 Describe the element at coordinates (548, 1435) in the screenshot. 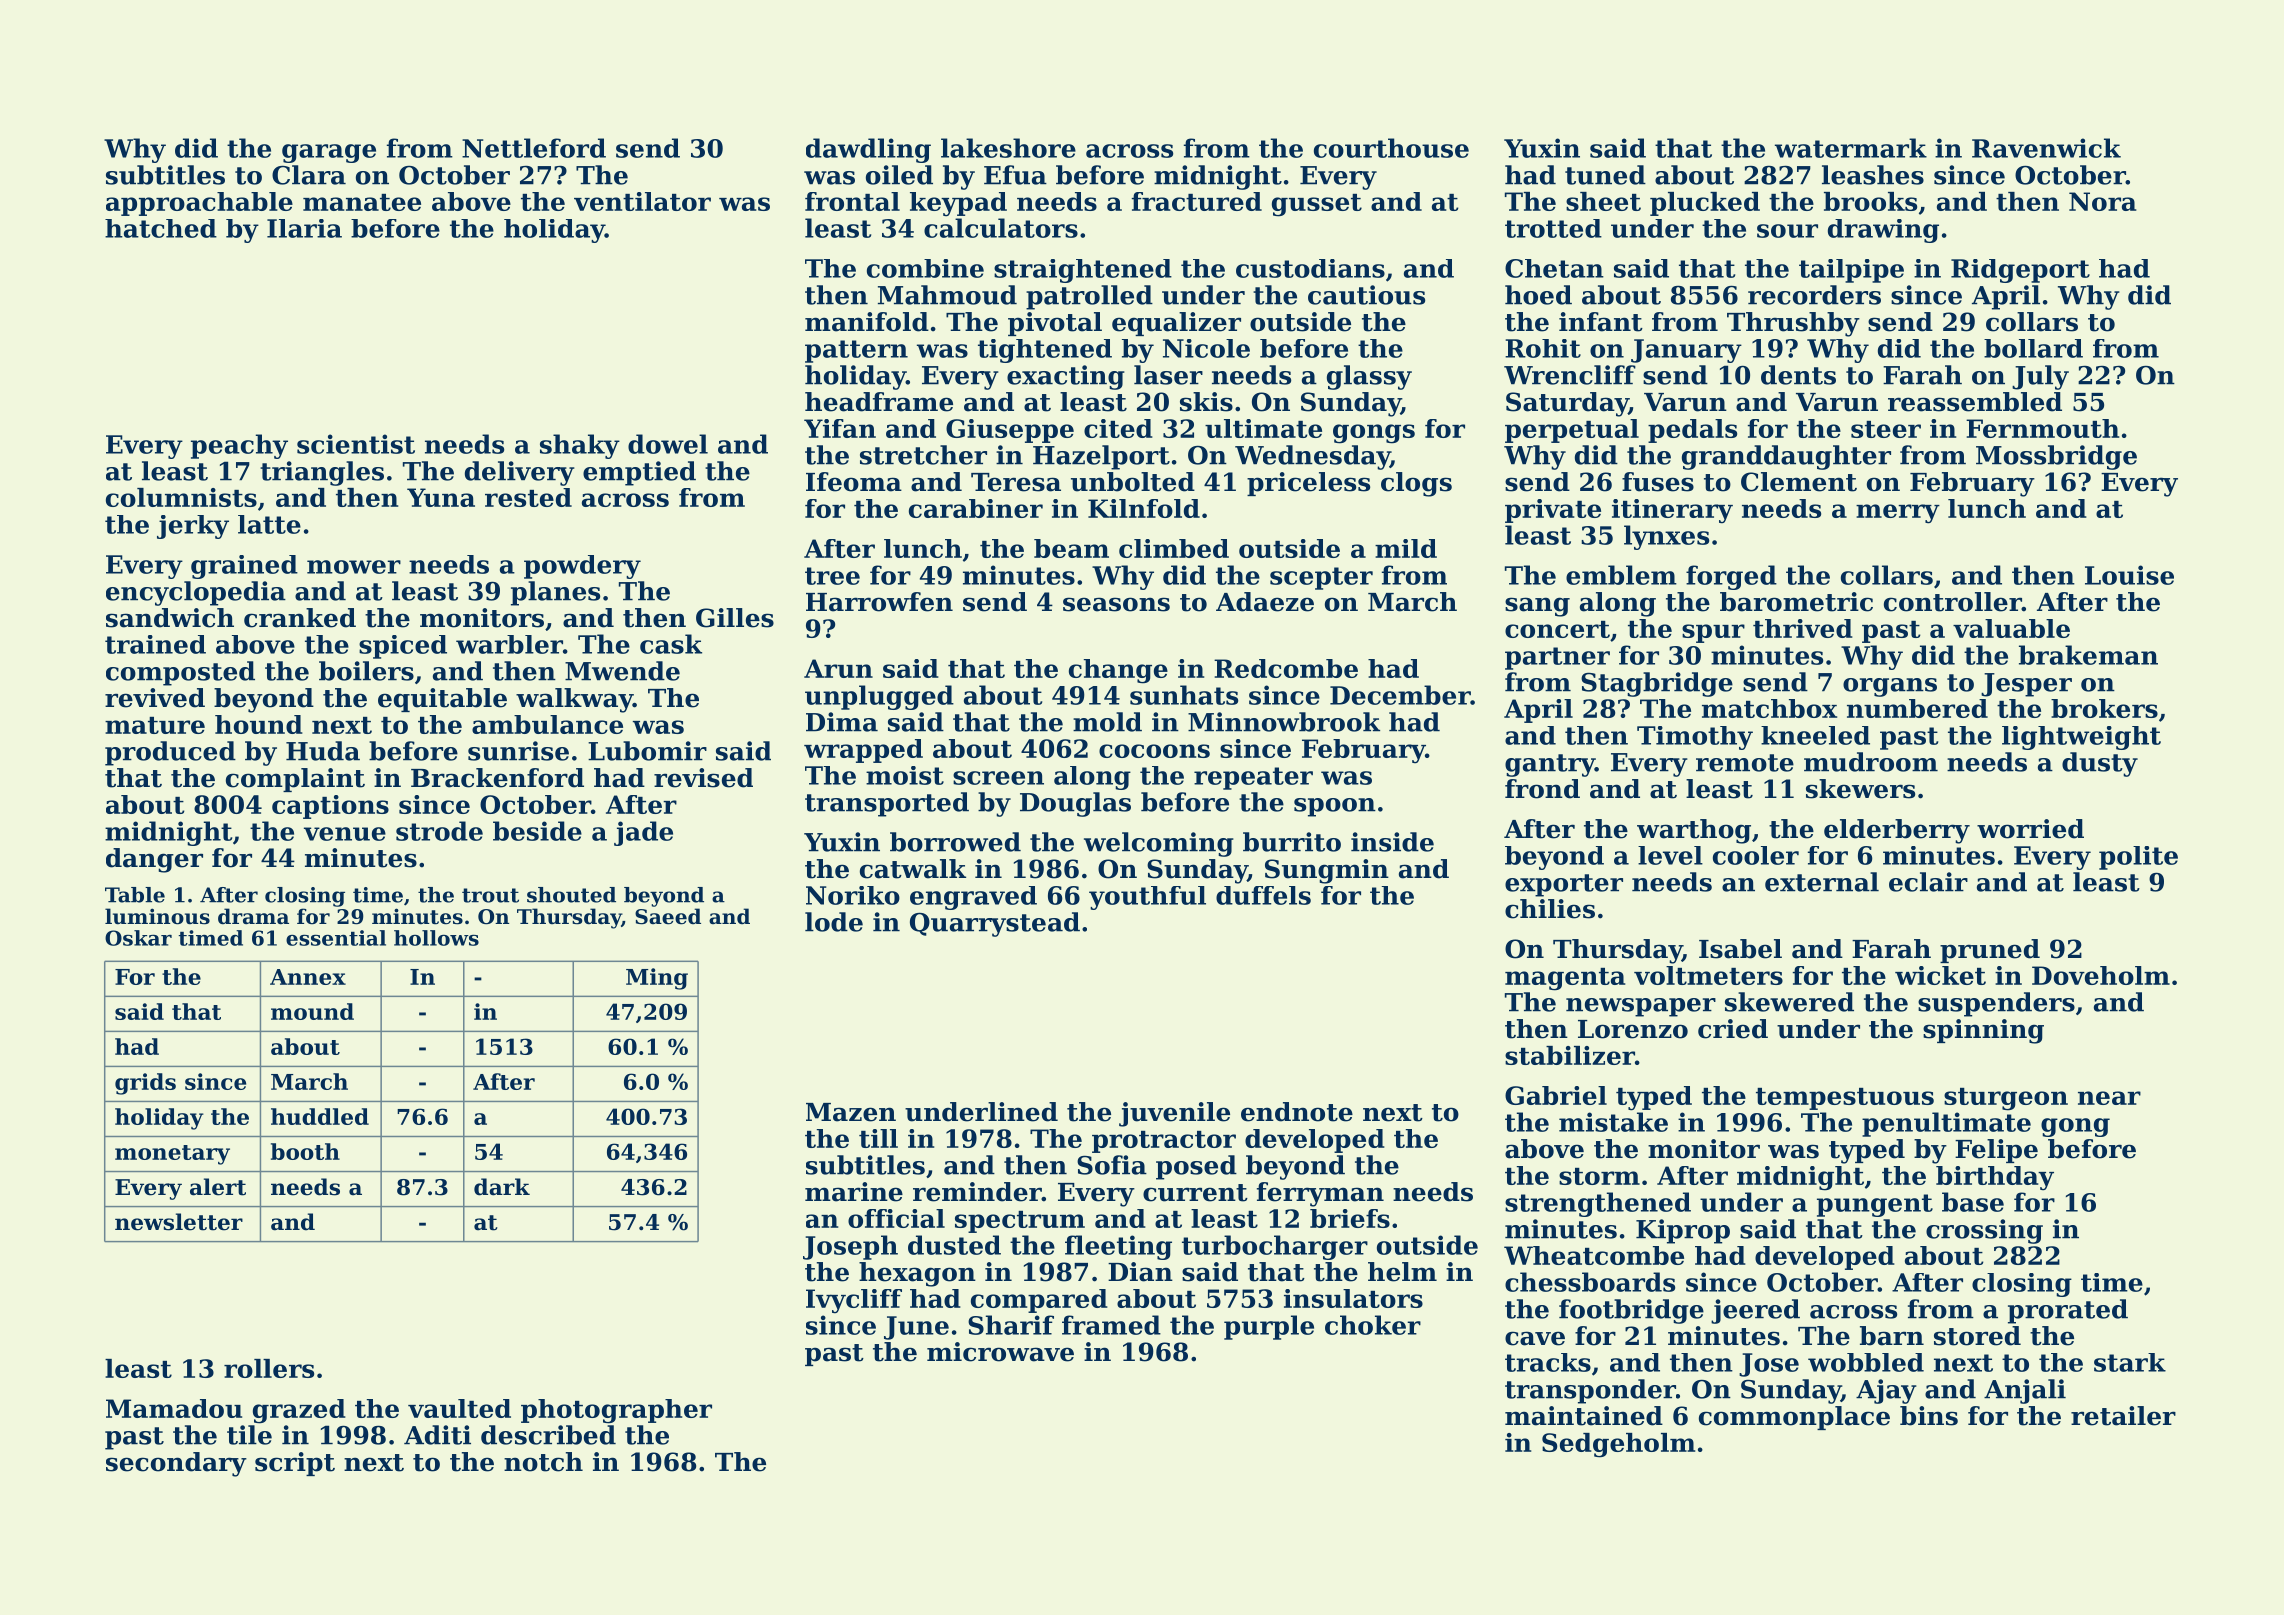

I see `described` at that location.
